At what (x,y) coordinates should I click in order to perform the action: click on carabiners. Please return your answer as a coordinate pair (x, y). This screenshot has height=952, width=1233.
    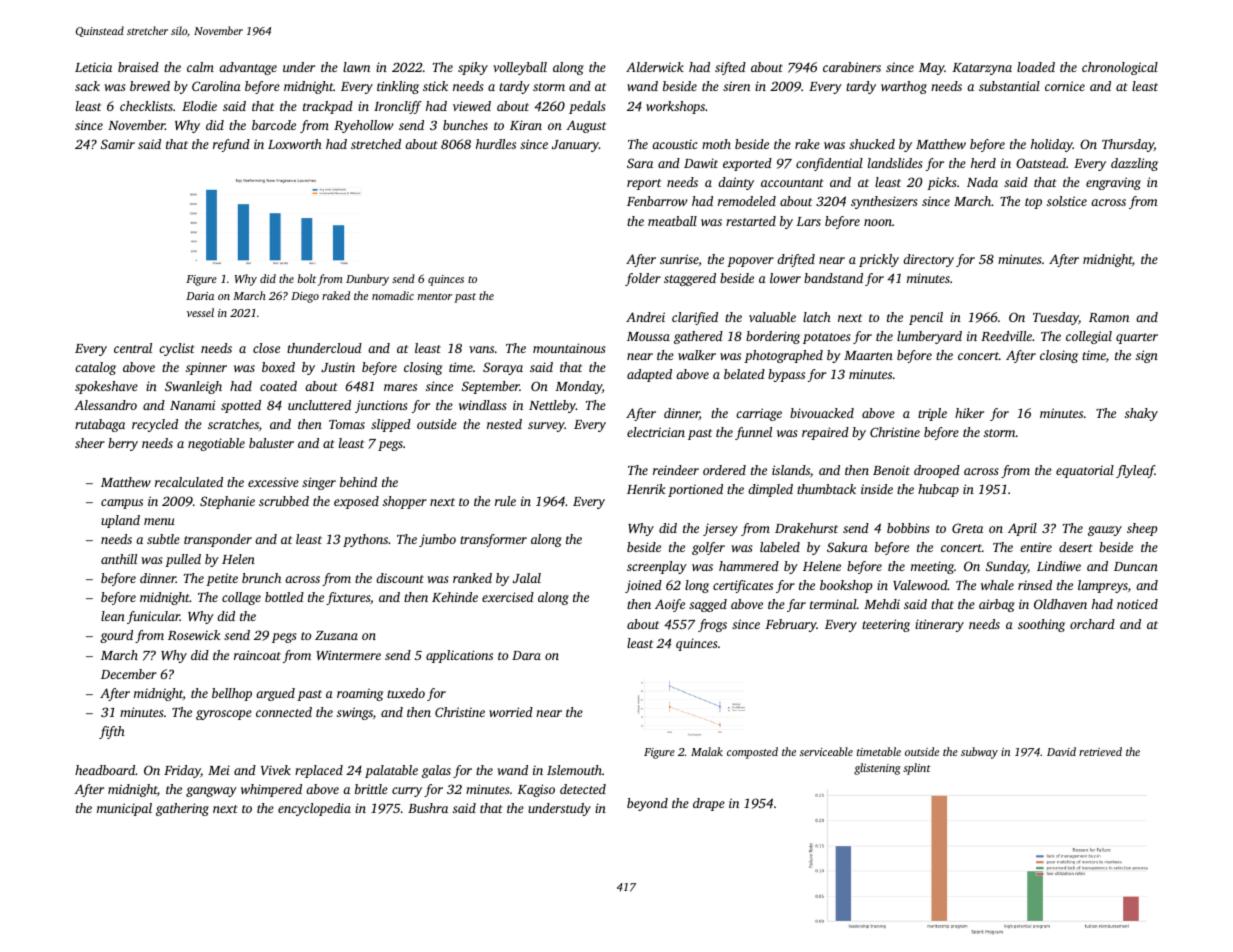
    Looking at the image, I should click on (852, 67).
